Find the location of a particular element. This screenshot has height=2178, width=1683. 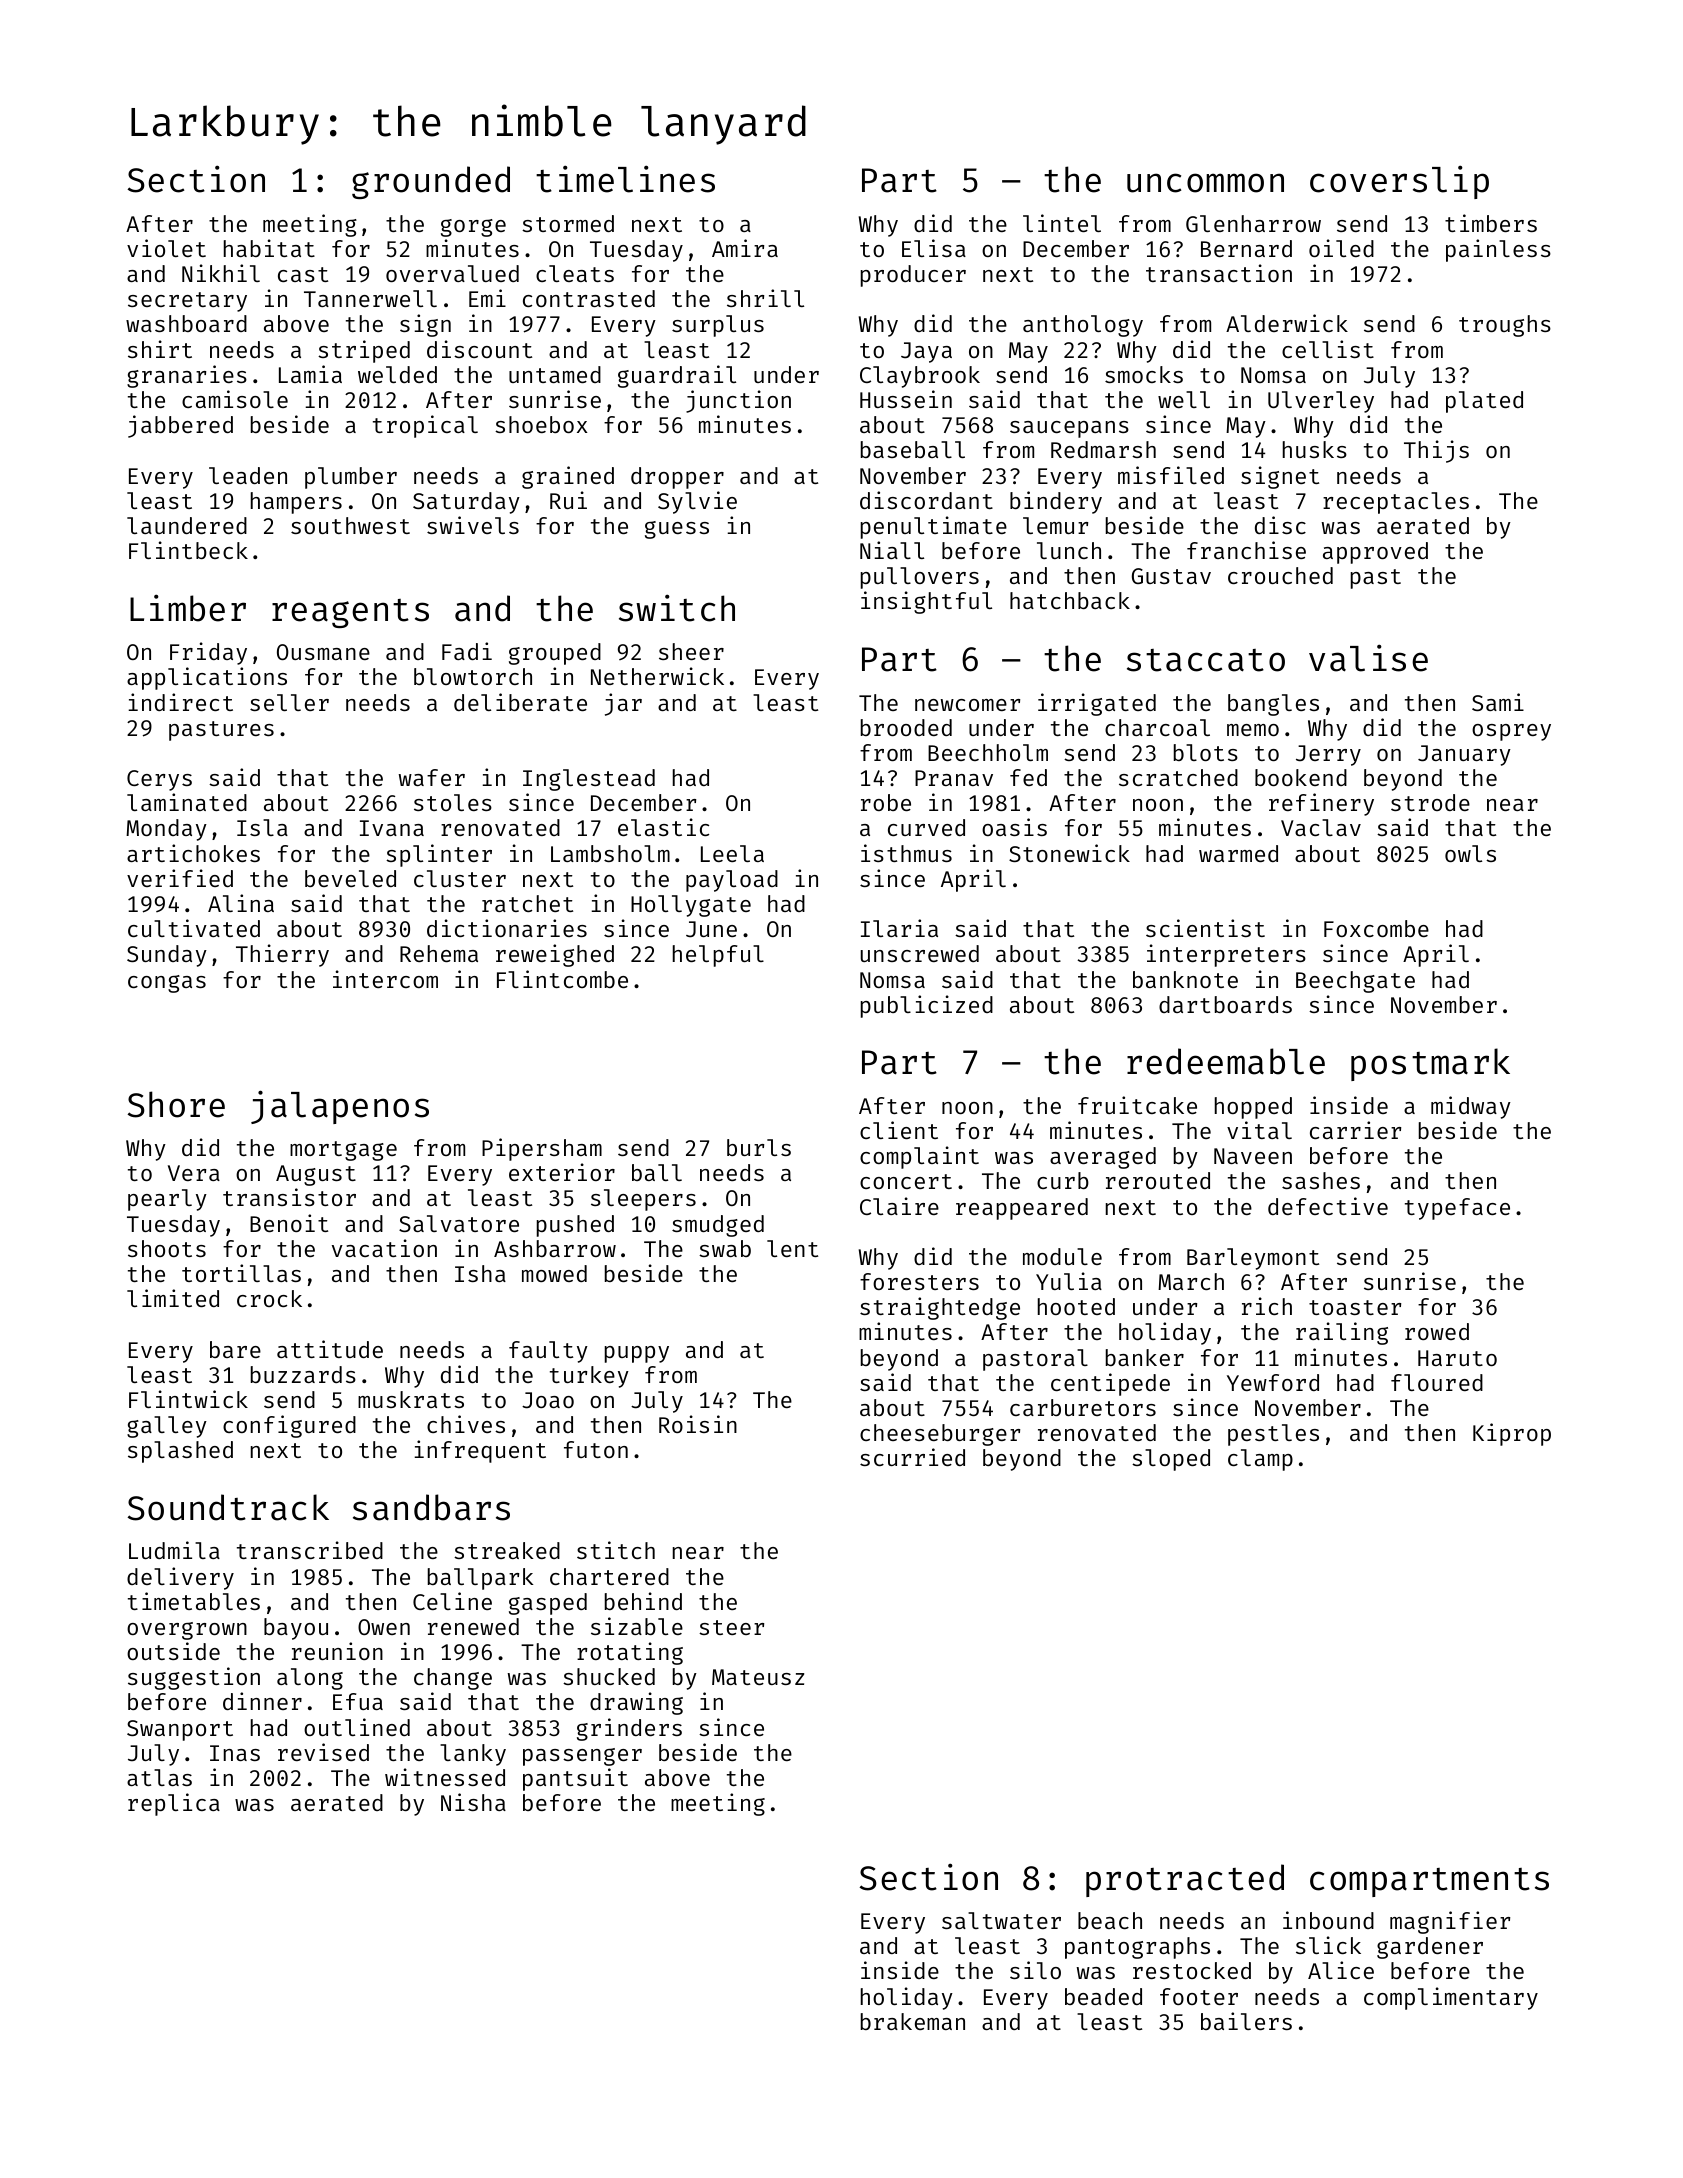

reweighed is located at coordinates (555, 955).
